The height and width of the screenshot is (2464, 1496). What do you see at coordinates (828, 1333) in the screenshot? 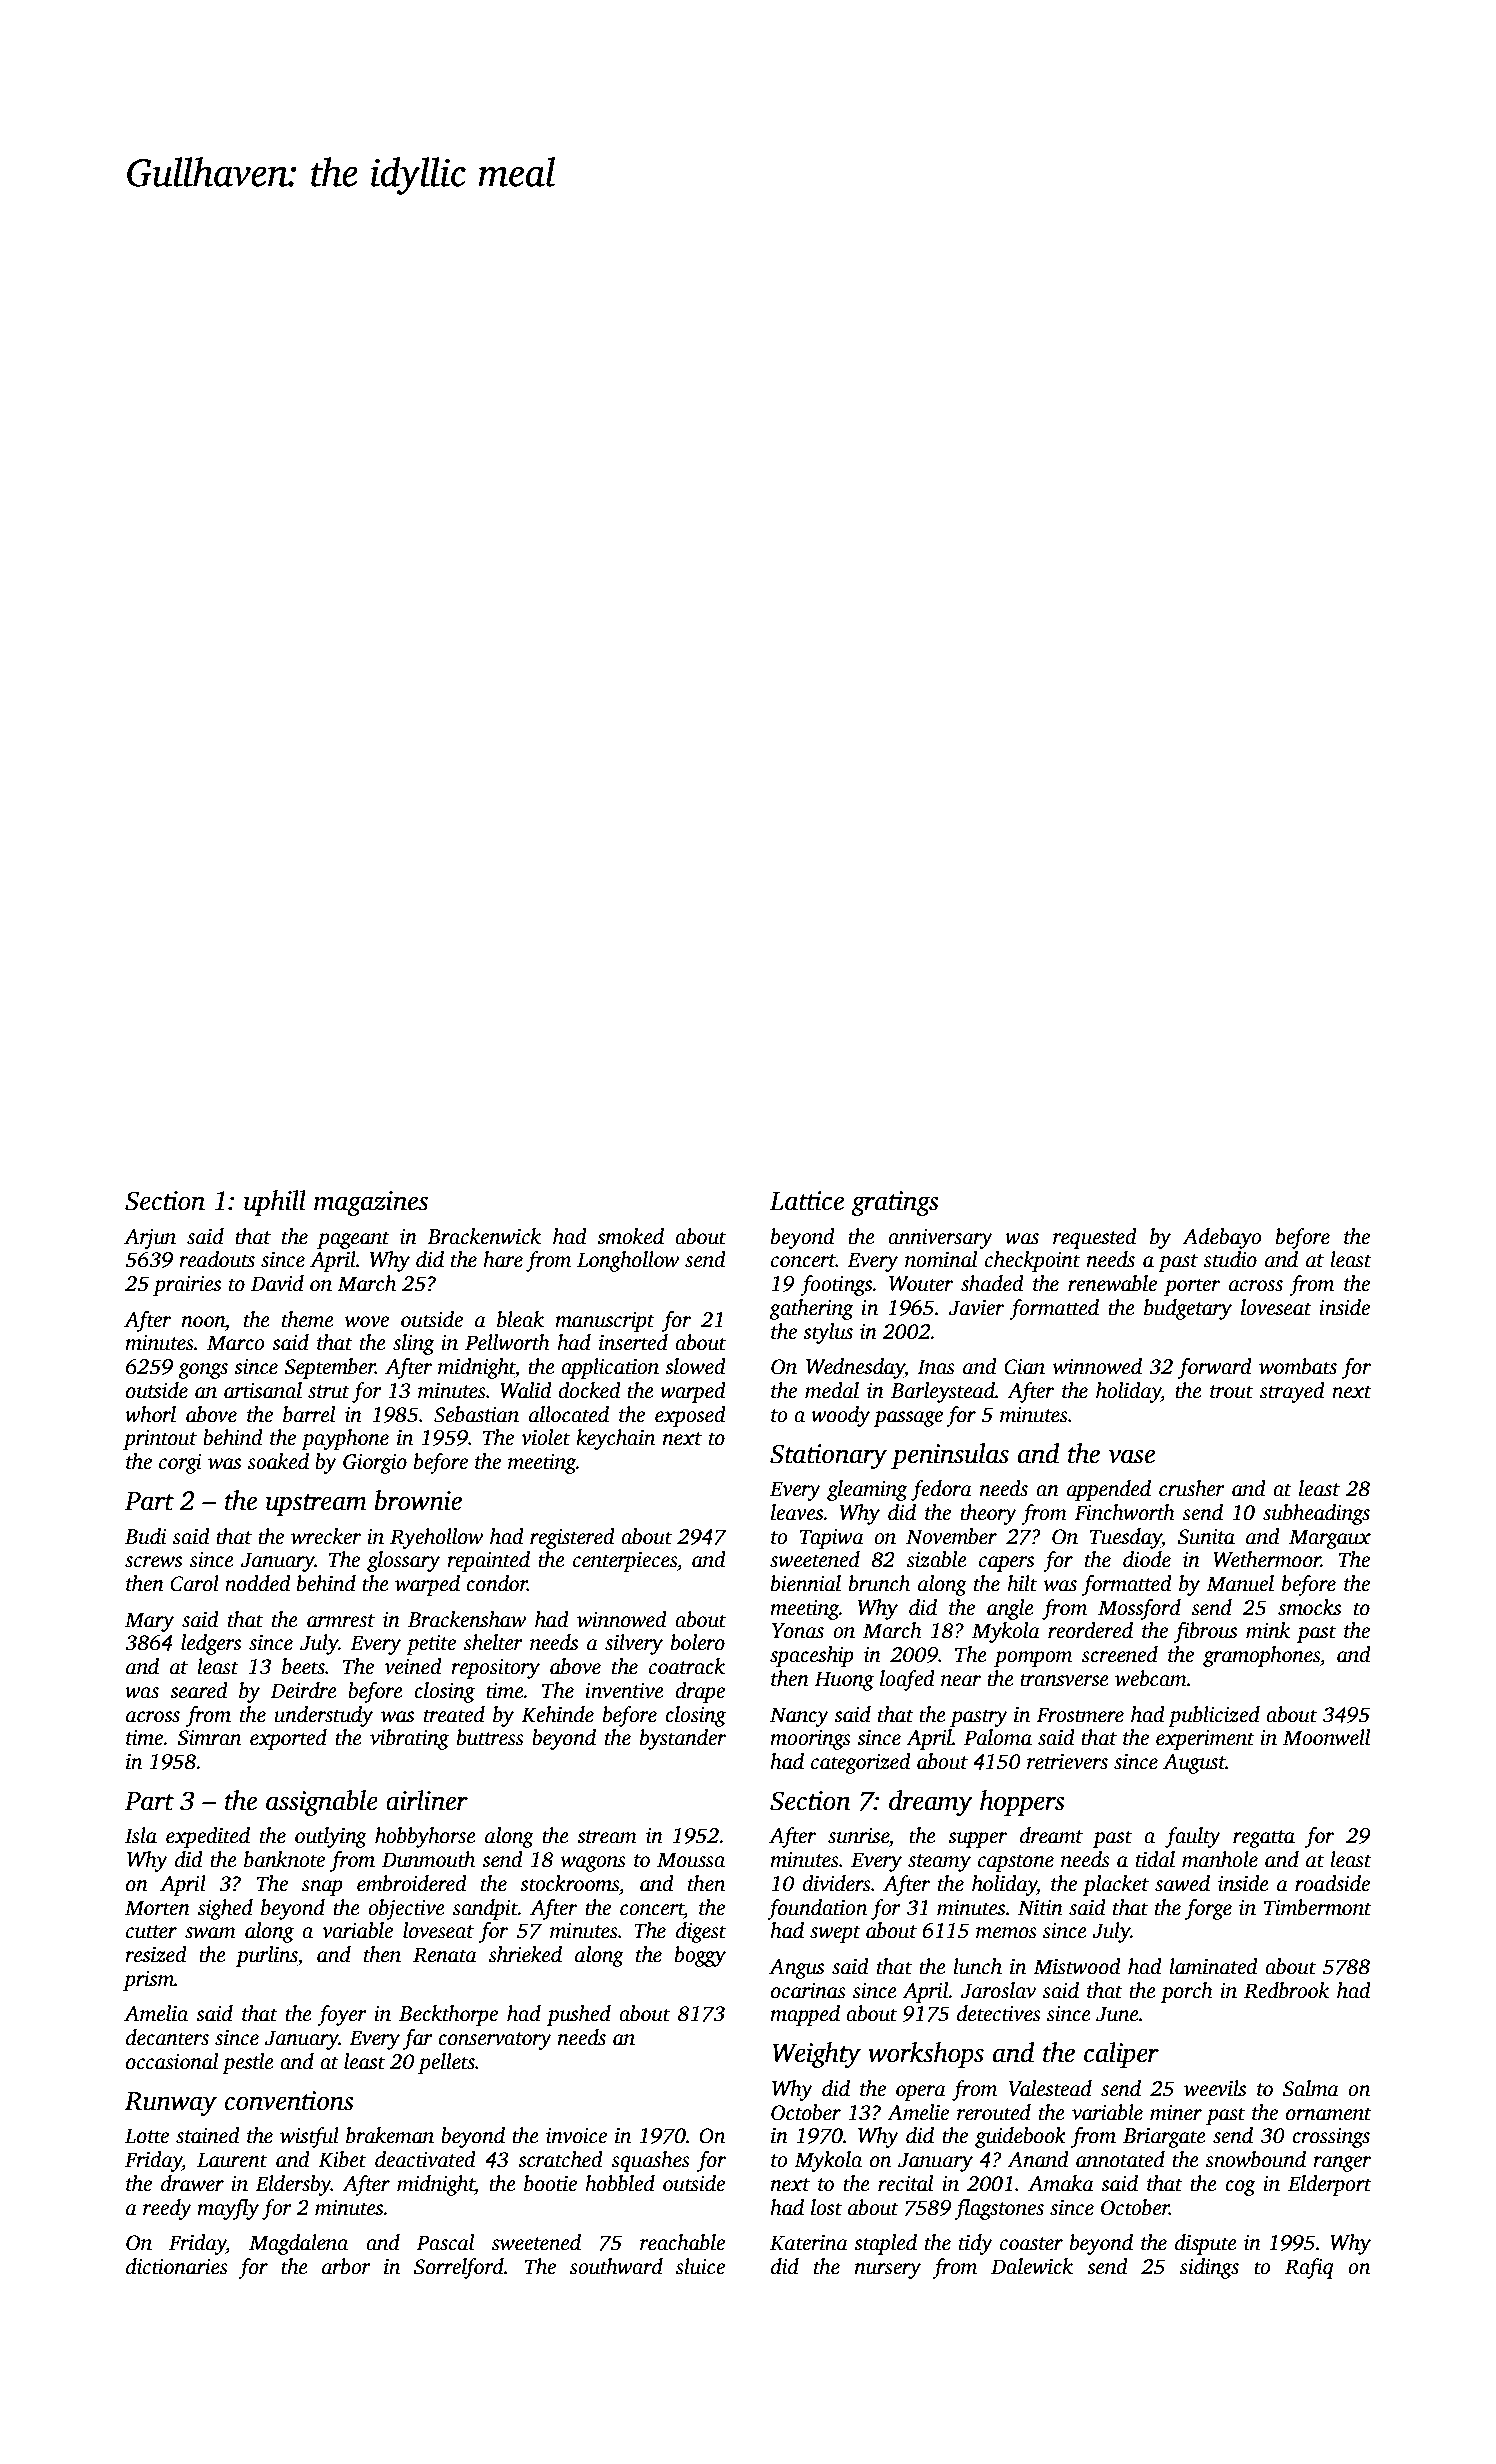
I see `stylus` at bounding box center [828, 1333].
